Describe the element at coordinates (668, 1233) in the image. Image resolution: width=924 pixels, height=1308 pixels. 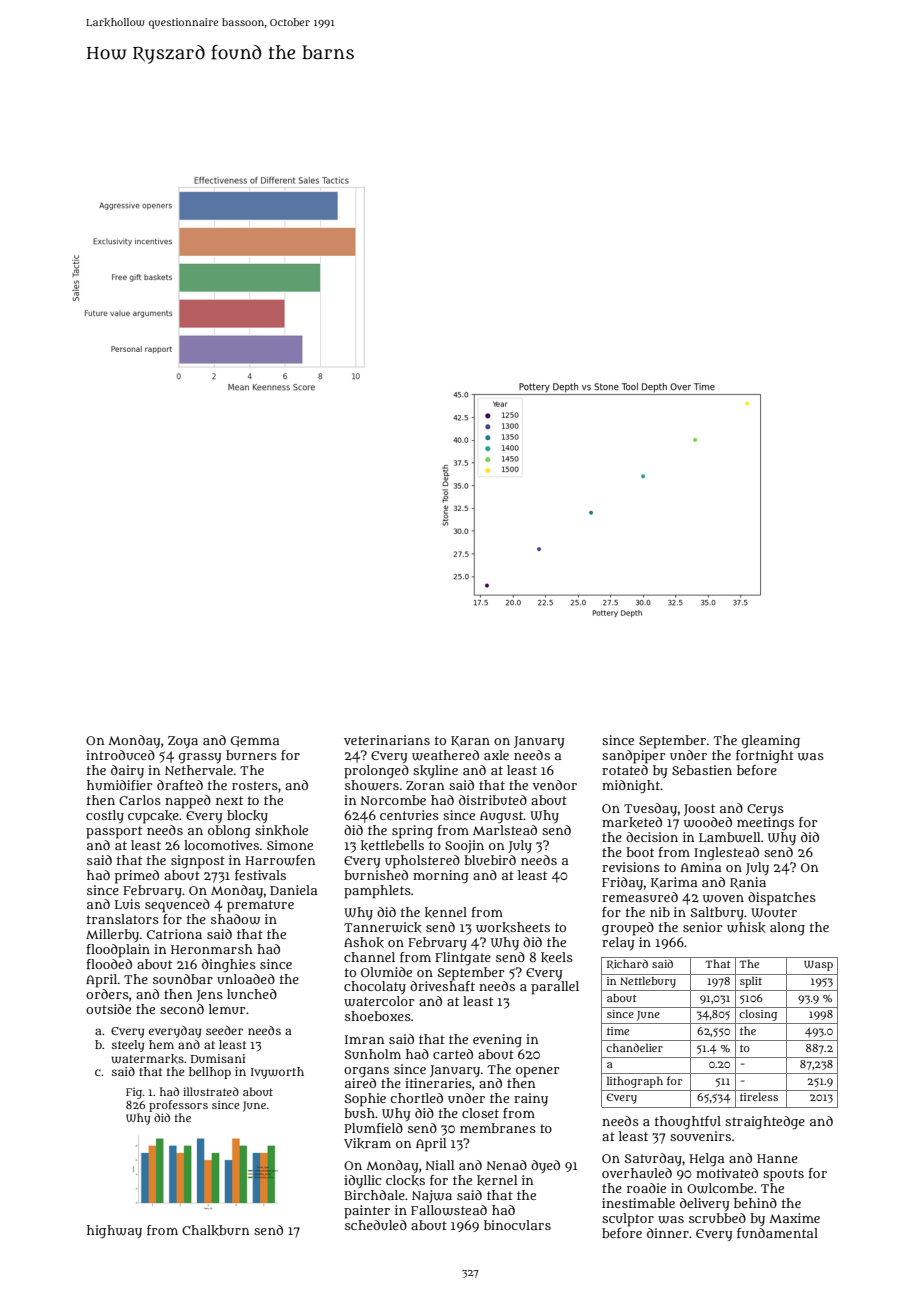
I see `dinner` at that location.
